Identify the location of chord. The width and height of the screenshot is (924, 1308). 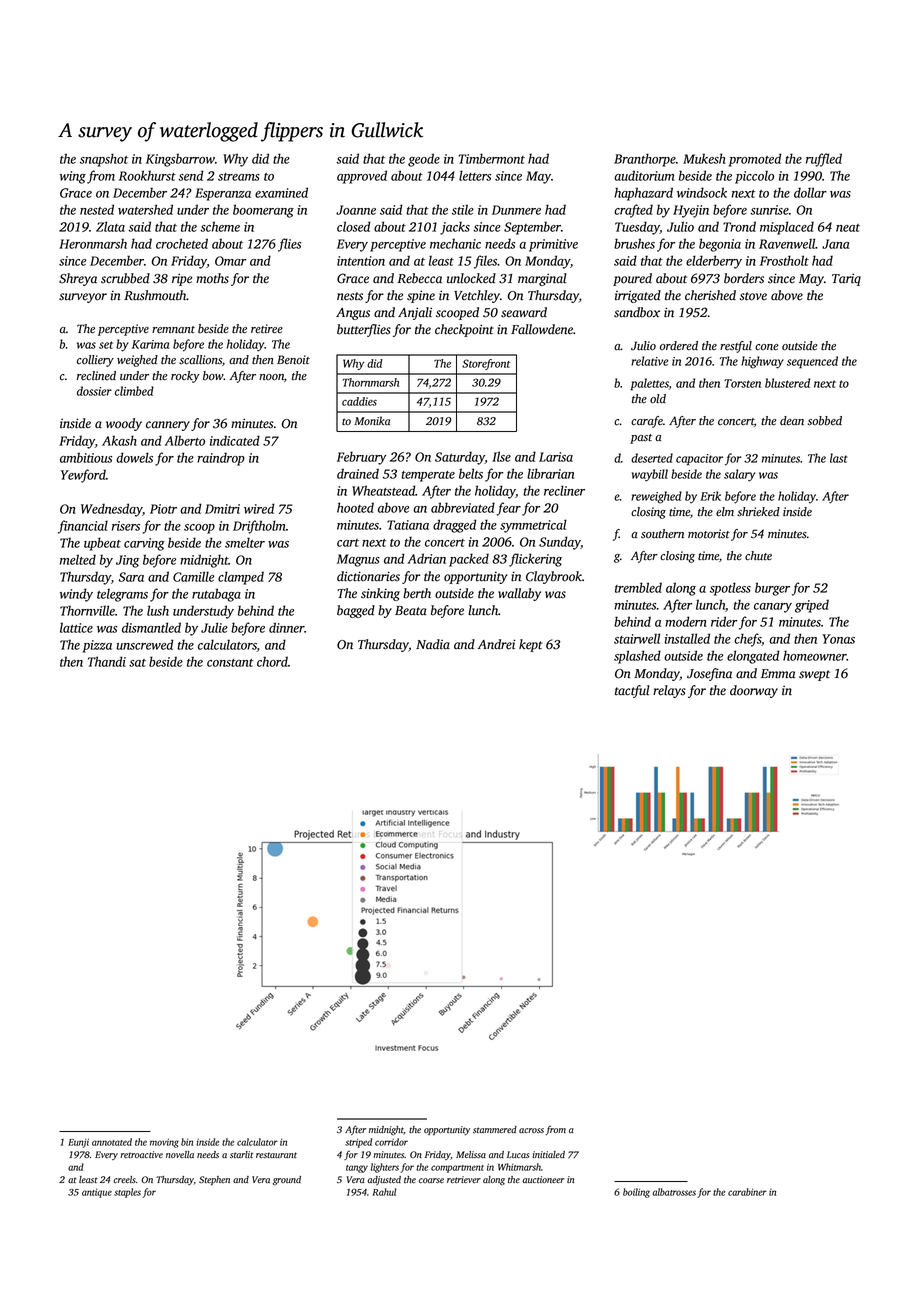
(272, 661).
